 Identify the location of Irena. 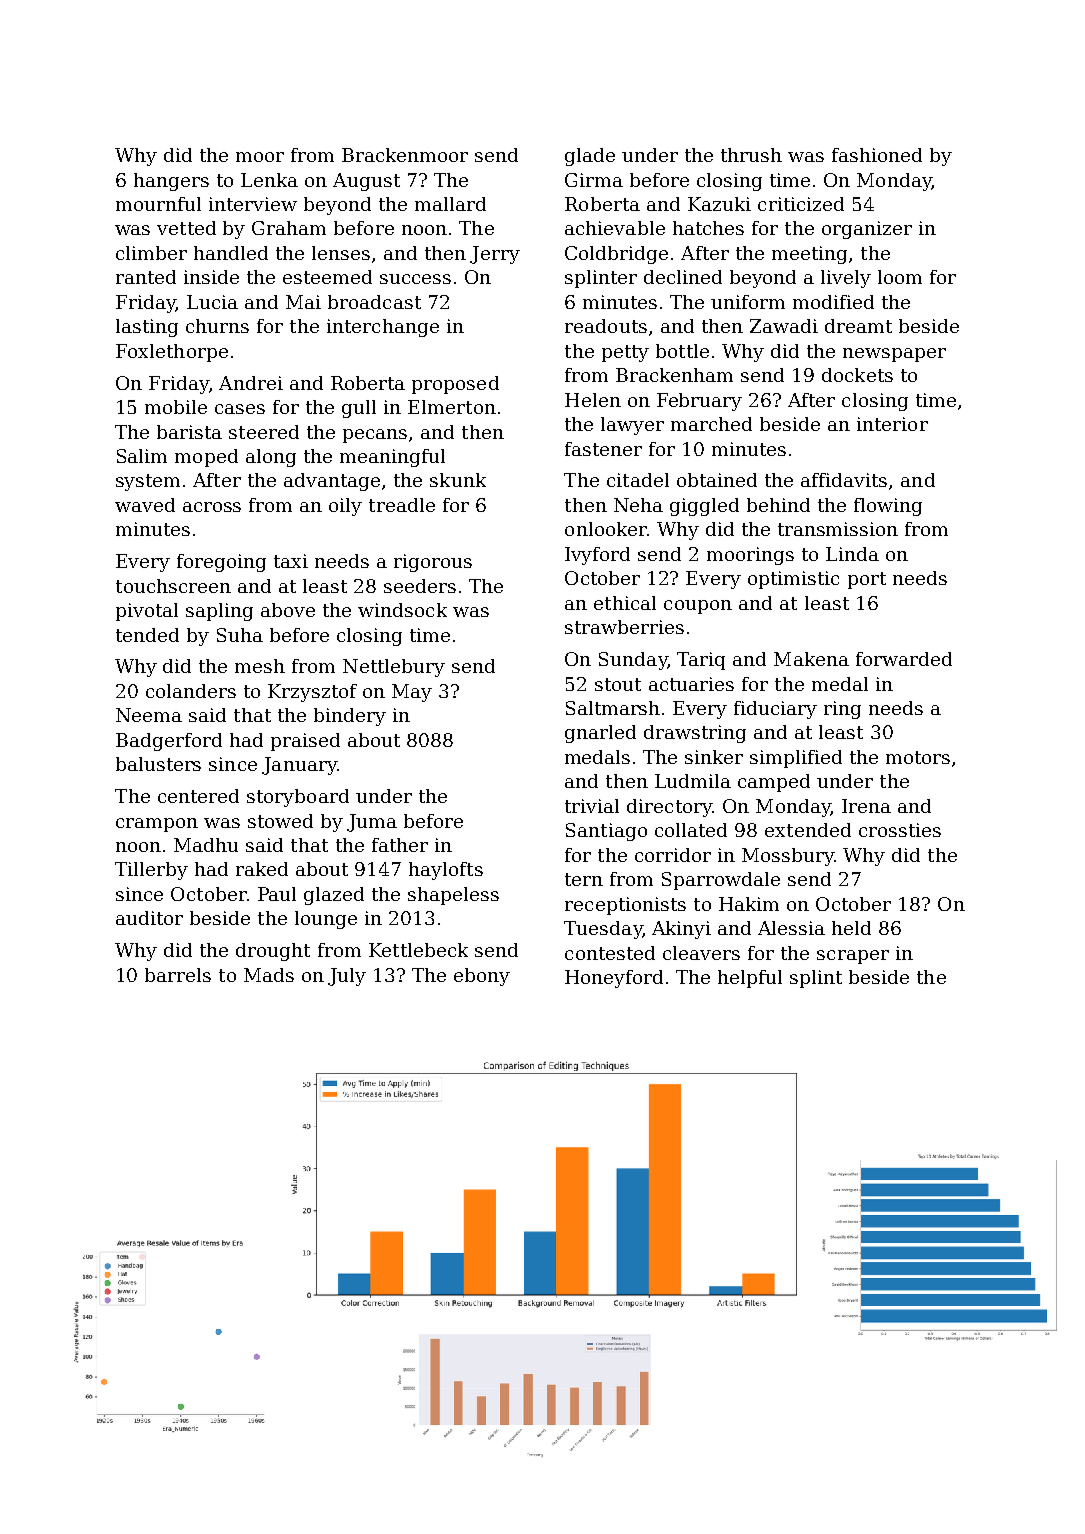
(866, 806).
